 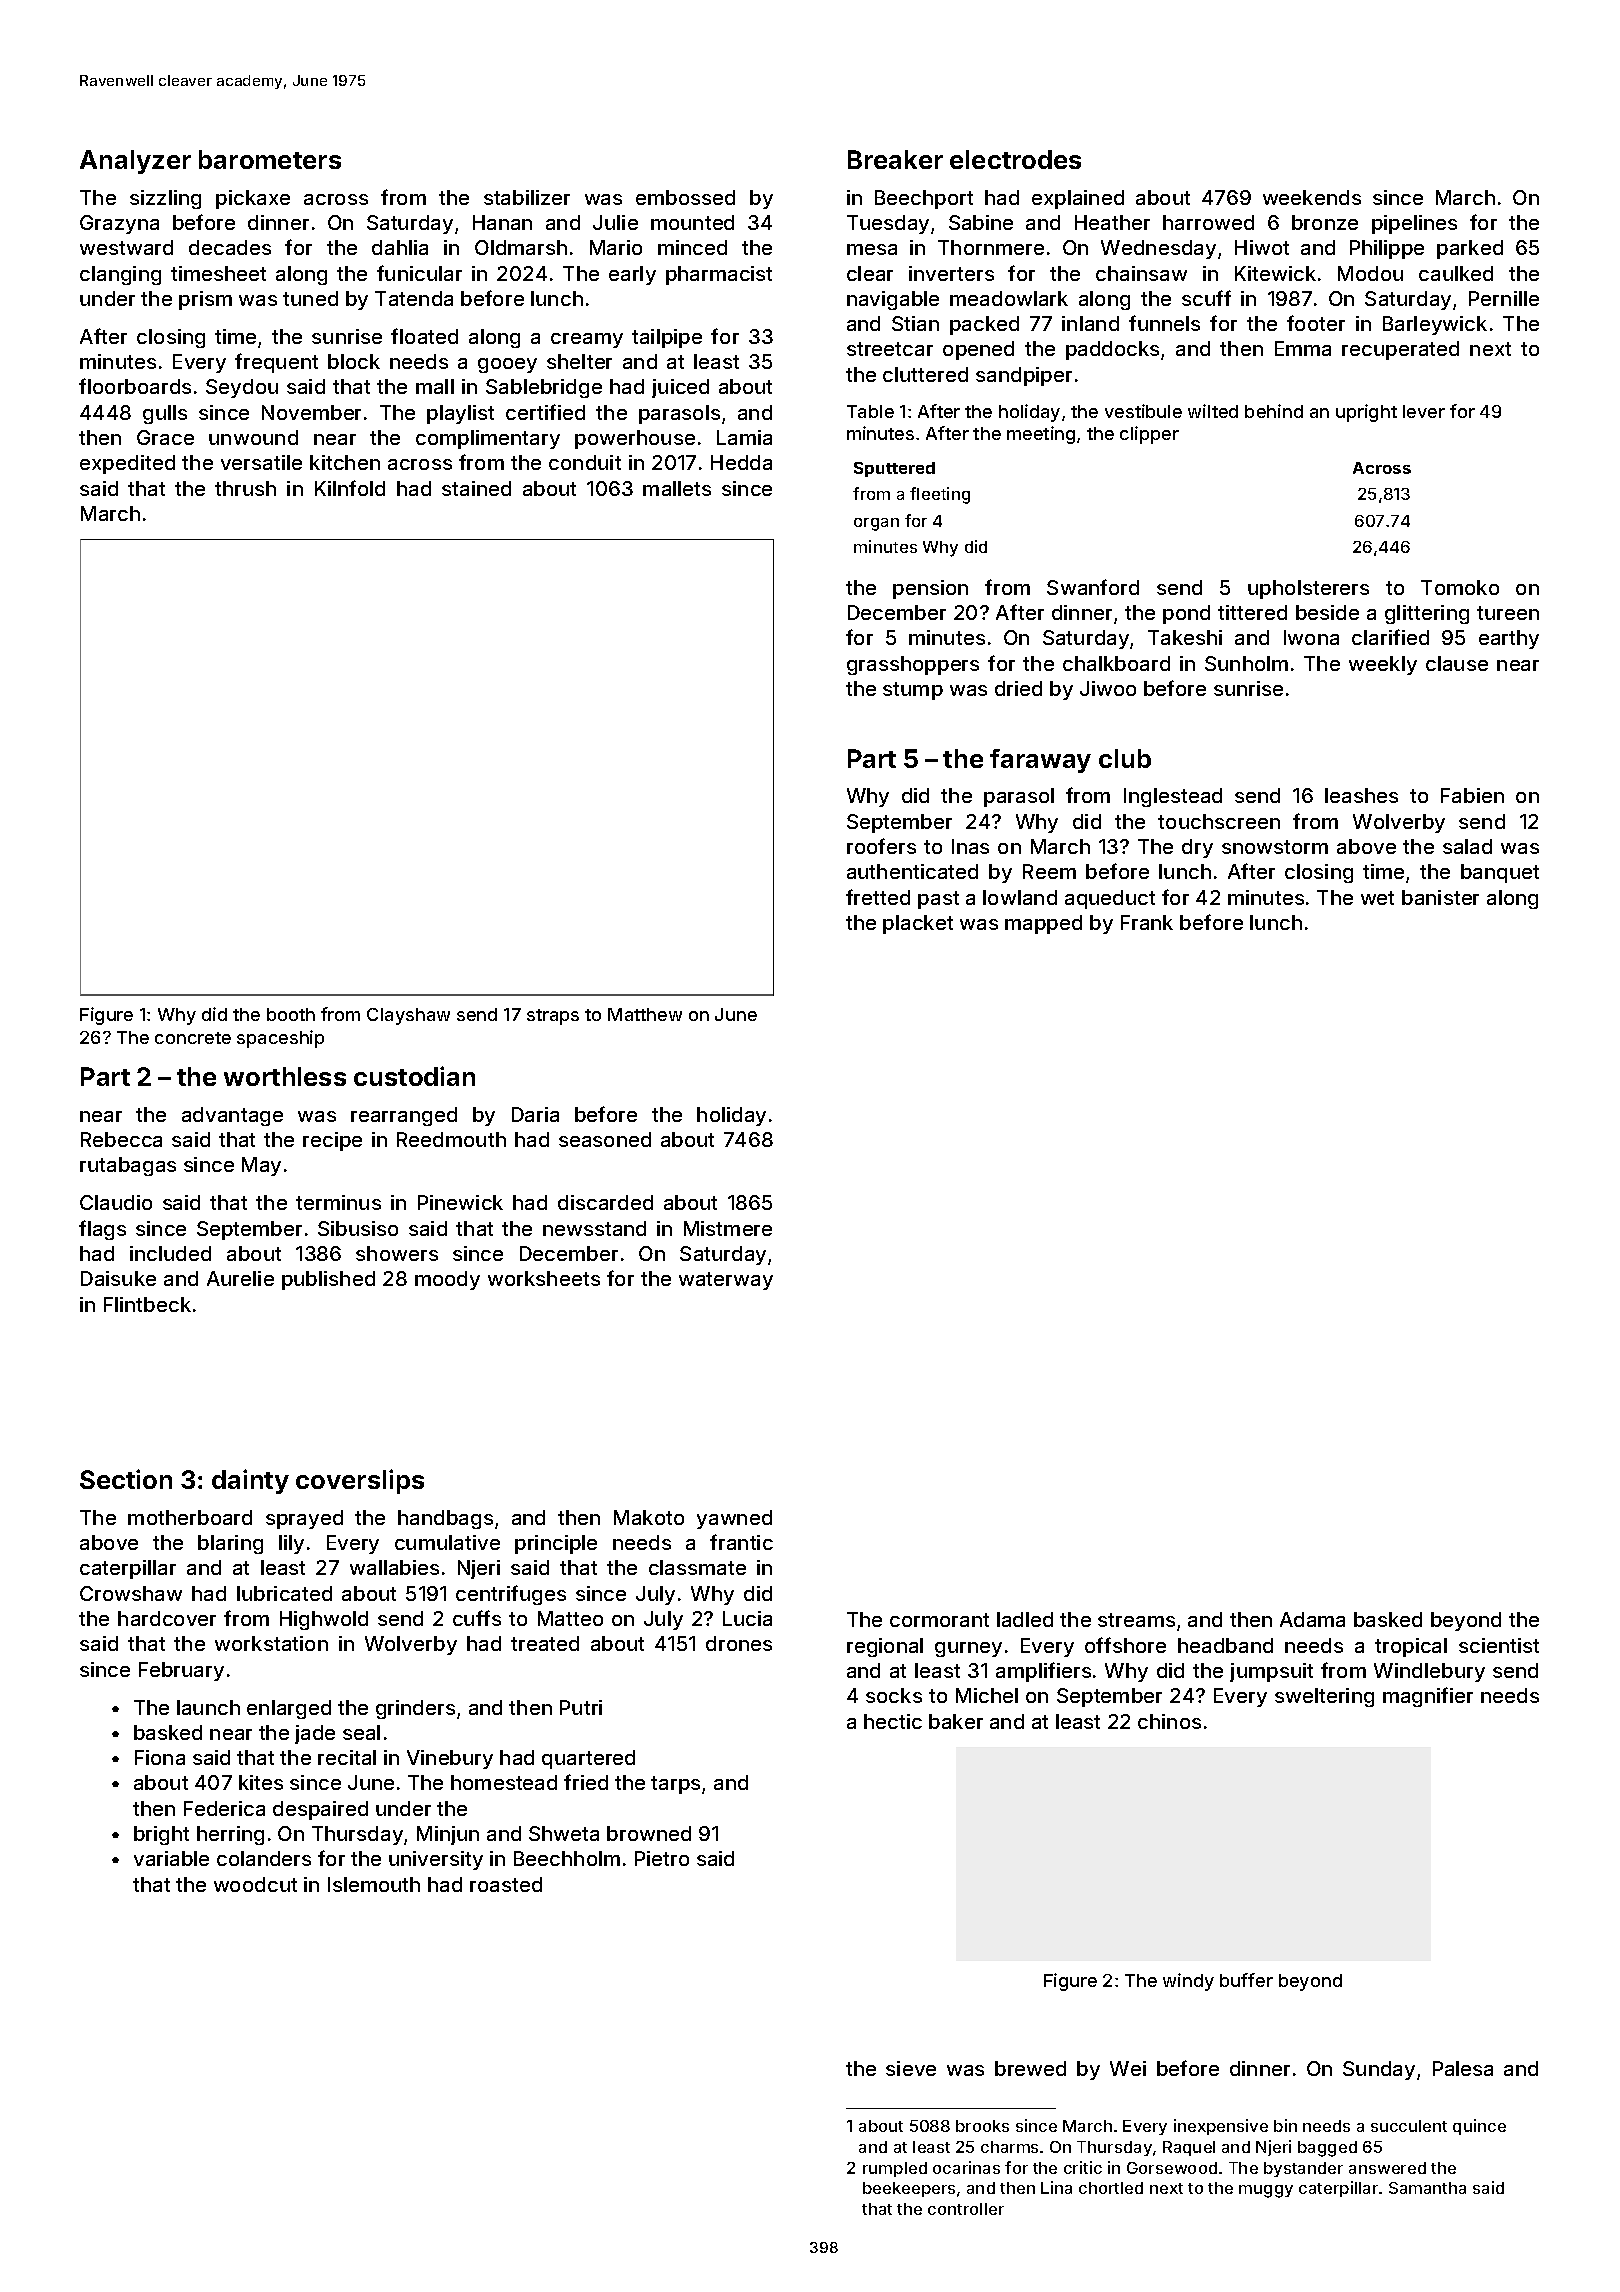 What do you see at coordinates (1414, 224) in the screenshot?
I see `pipelines` at bounding box center [1414, 224].
